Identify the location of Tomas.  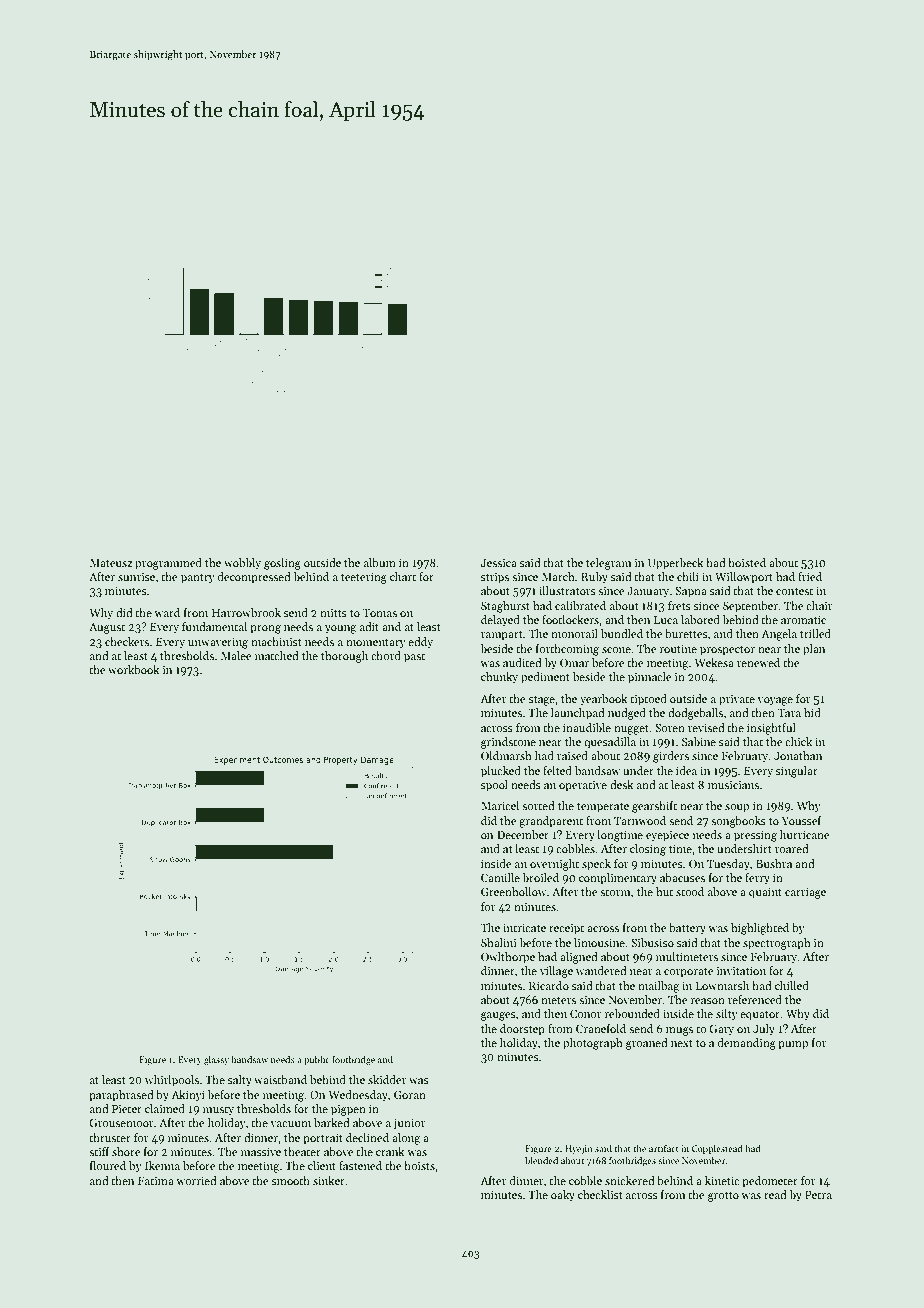
(380, 613).
